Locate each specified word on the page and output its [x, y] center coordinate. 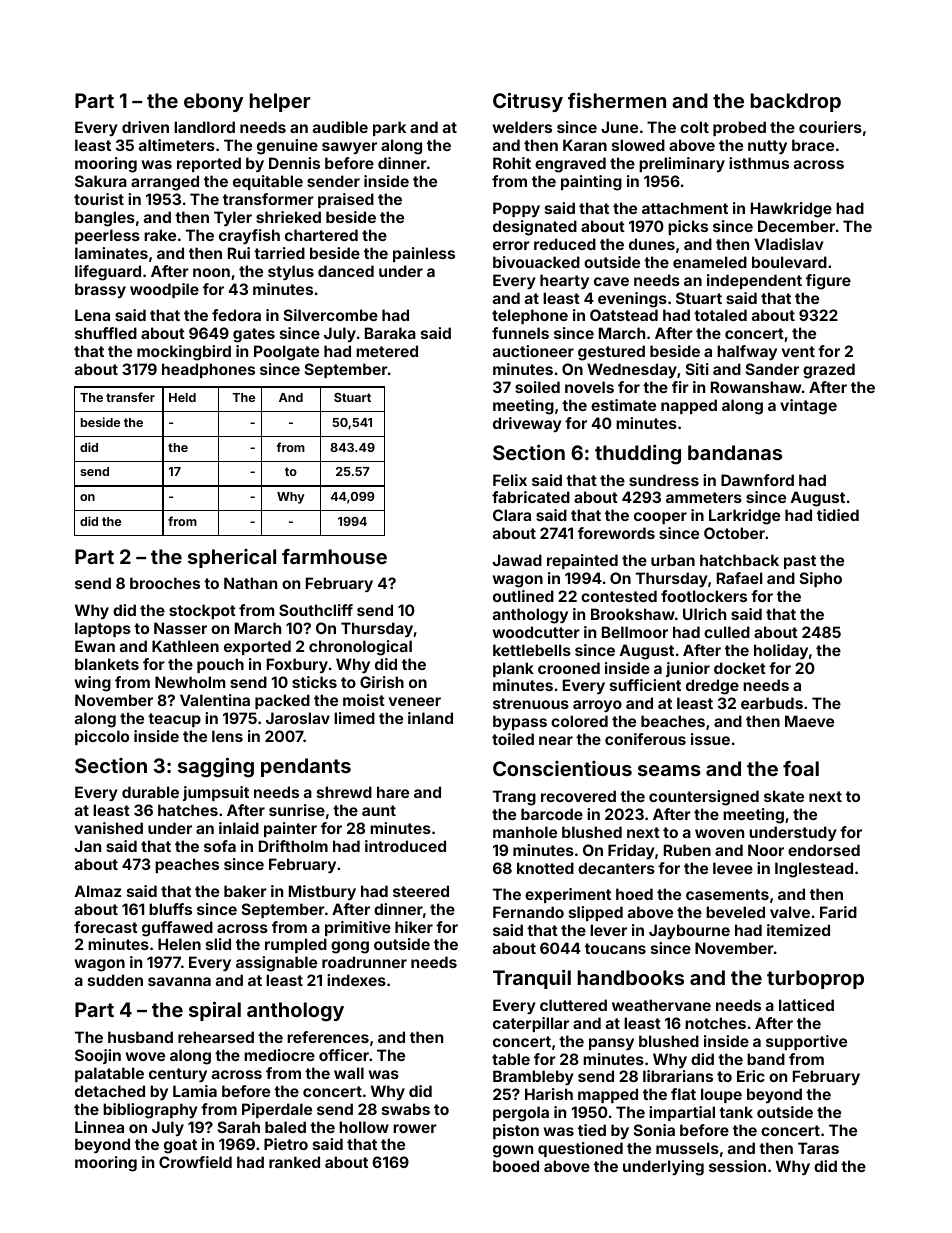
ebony [213, 102]
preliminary [682, 164]
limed [354, 718]
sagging [216, 767]
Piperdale [277, 1110]
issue [710, 739]
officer [344, 1055]
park [389, 128]
